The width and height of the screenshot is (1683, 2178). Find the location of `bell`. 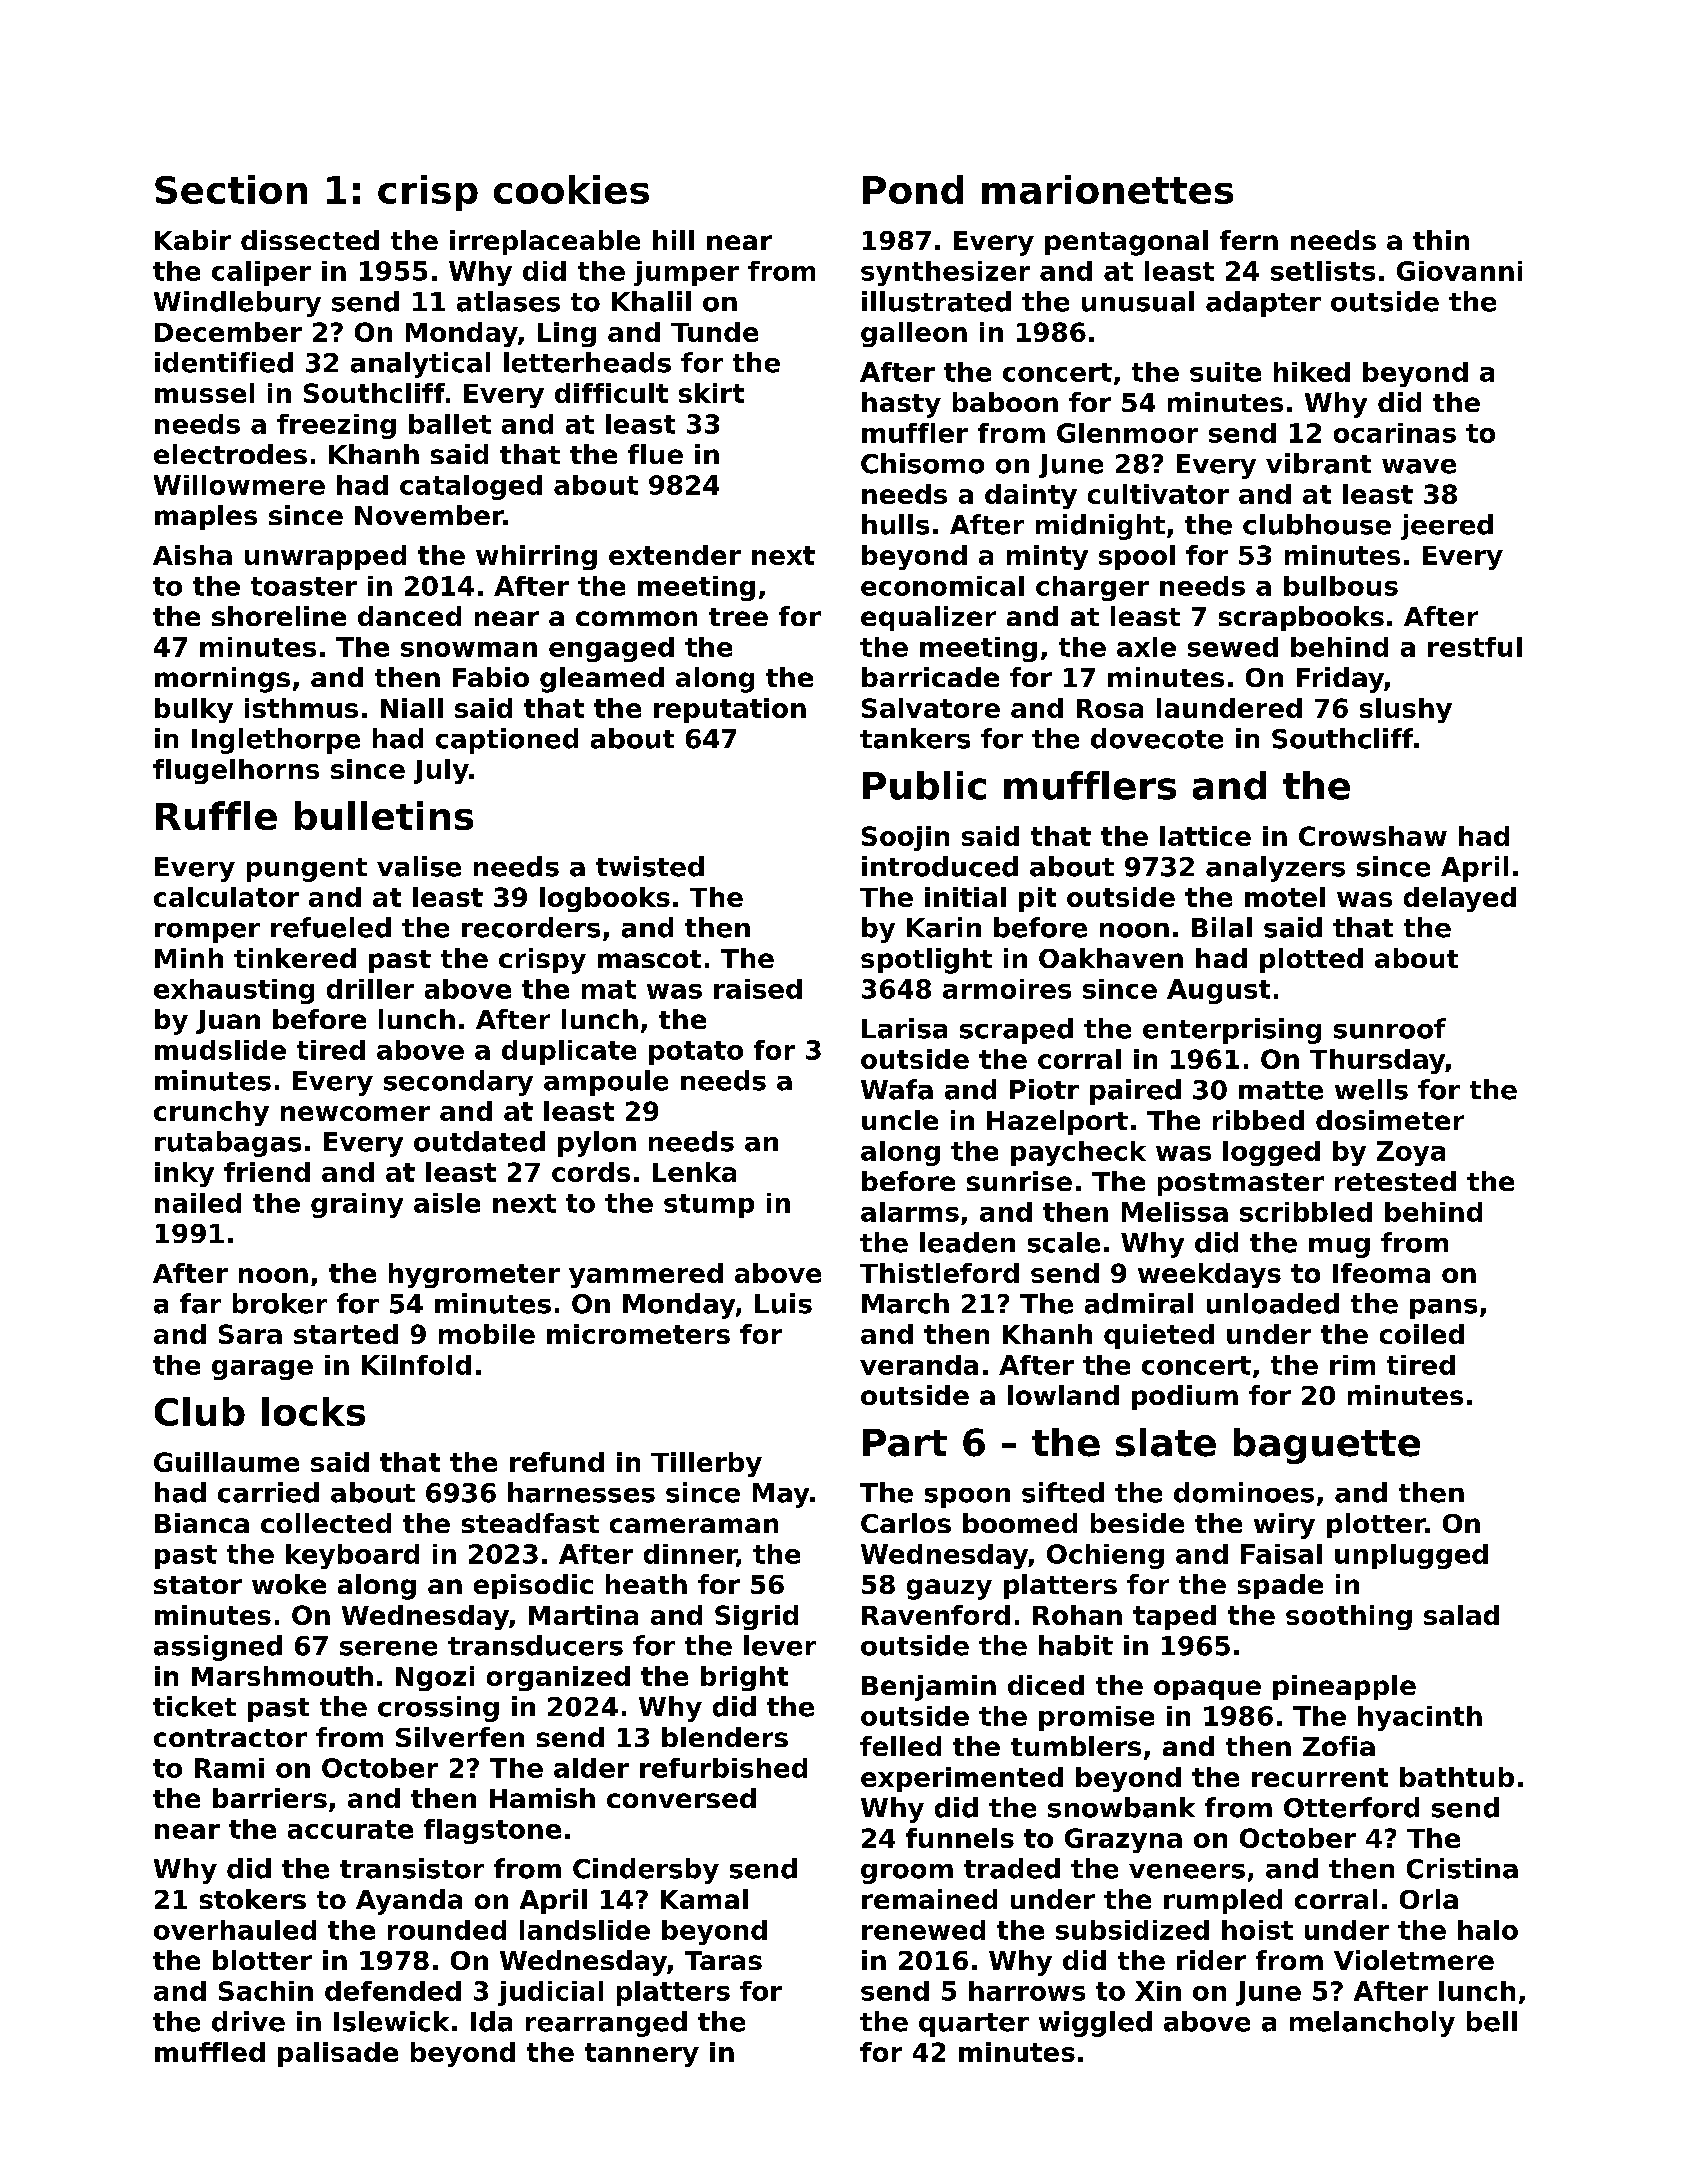

bell is located at coordinates (1492, 2021).
